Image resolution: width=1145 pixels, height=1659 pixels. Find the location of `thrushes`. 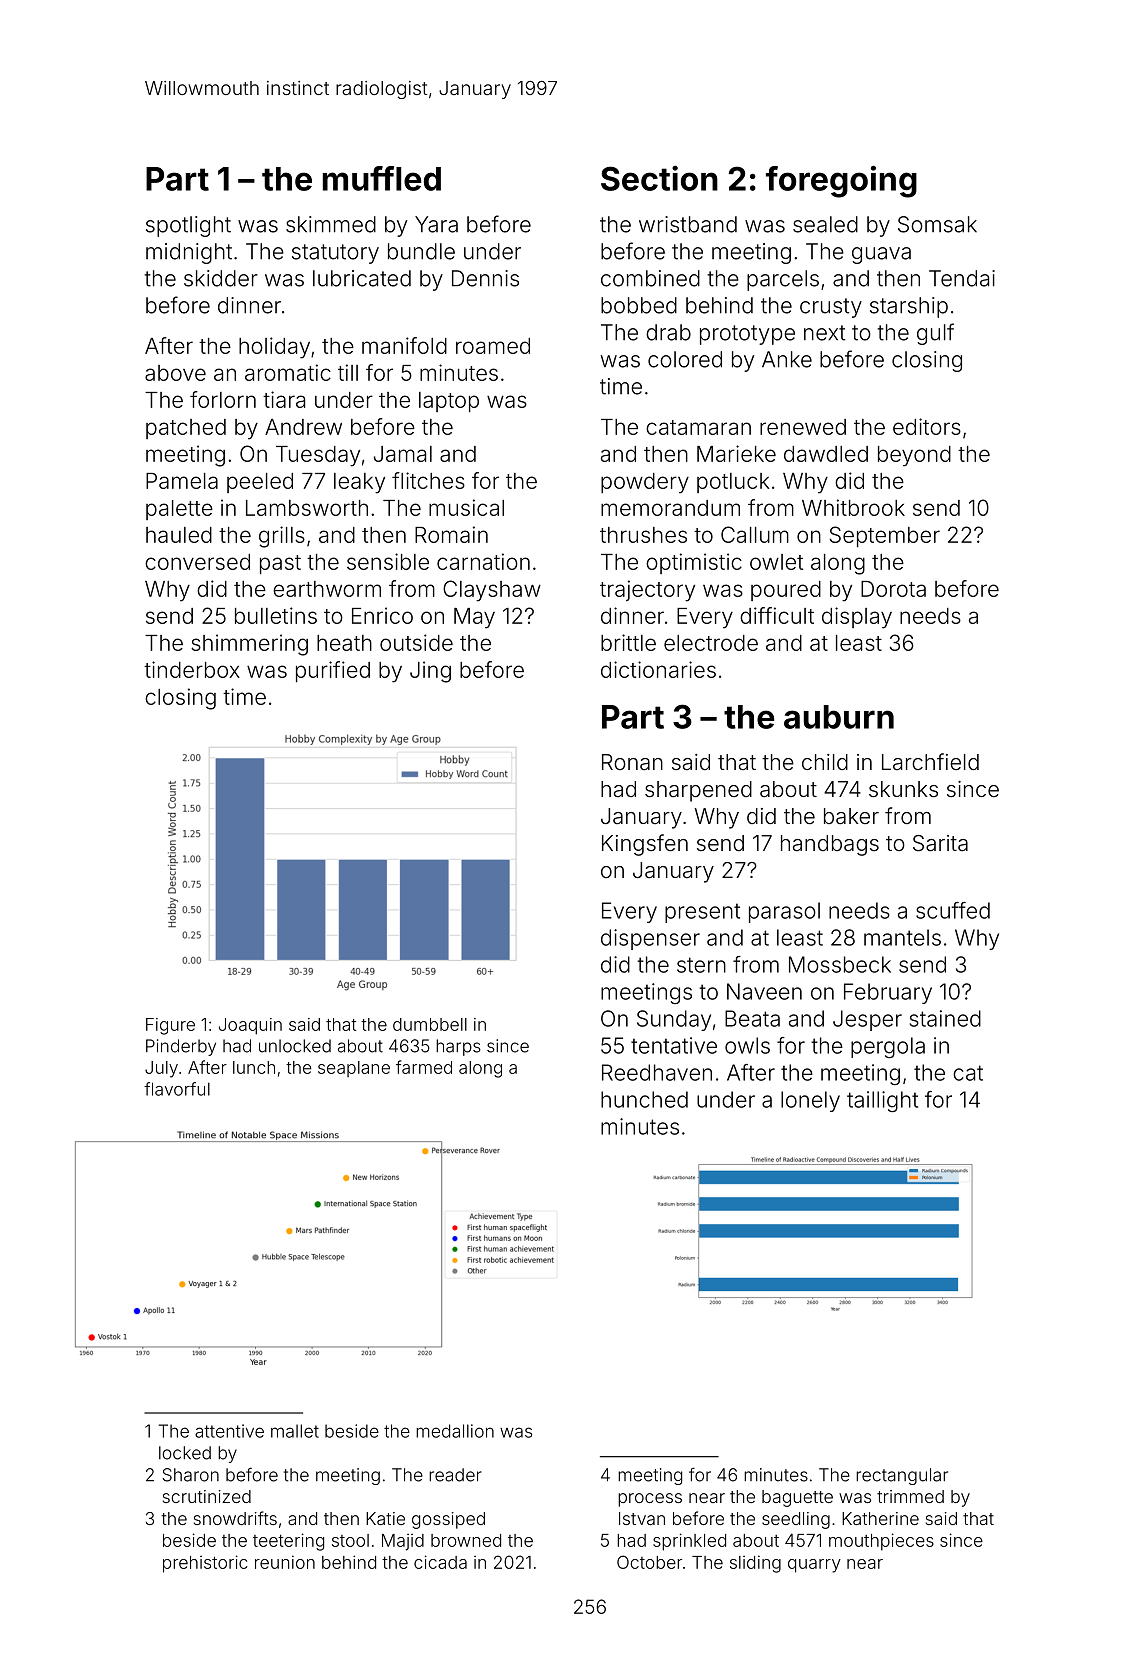

thrushes is located at coordinates (643, 535).
